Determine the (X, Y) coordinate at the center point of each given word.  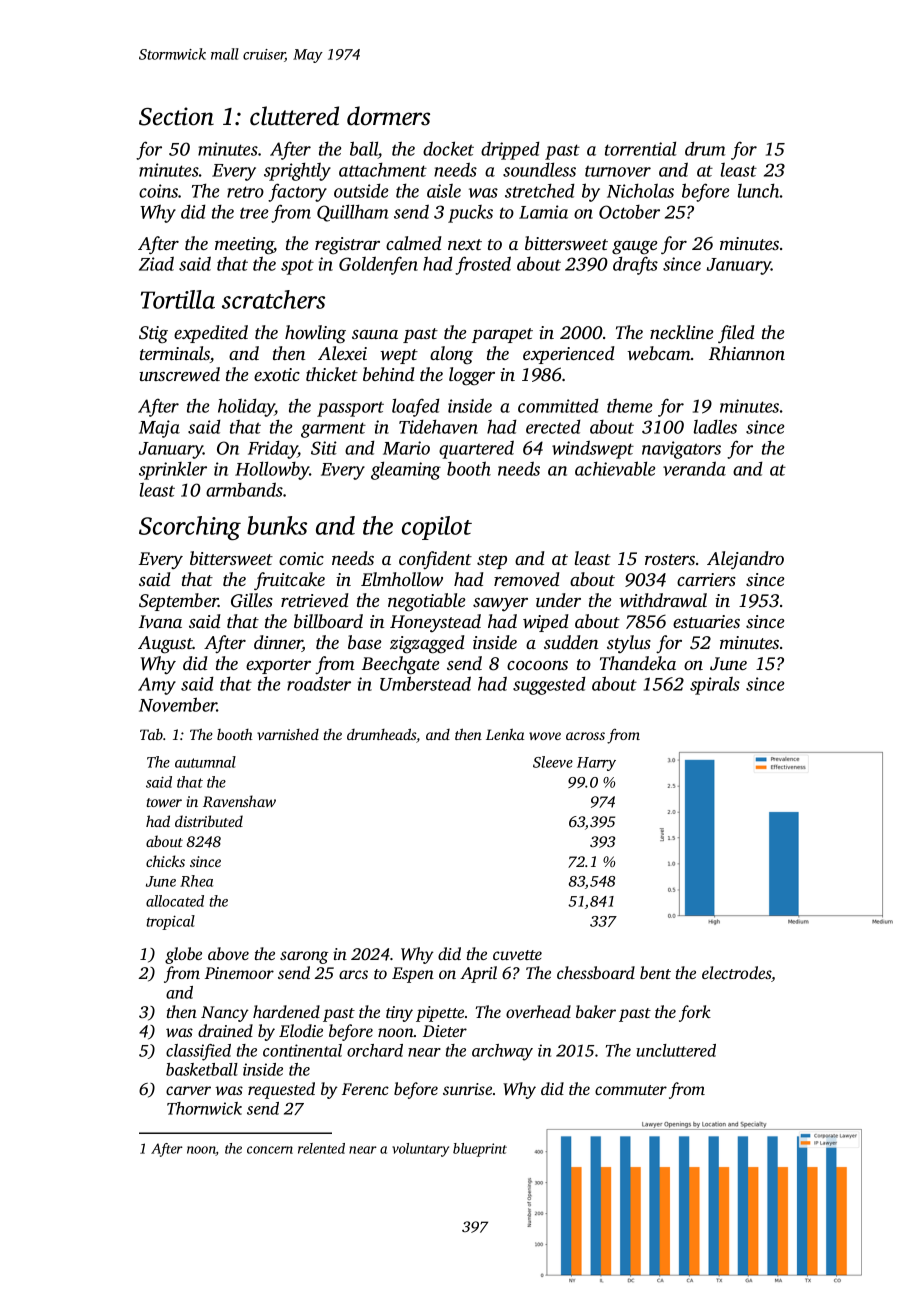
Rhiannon (747, 353)
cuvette (517, 955)
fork (695, 1013)
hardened (286, 1011)
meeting (244, 246)
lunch (759, 190)
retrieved (315, 600)
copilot (437, 528)
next (465, 244)
